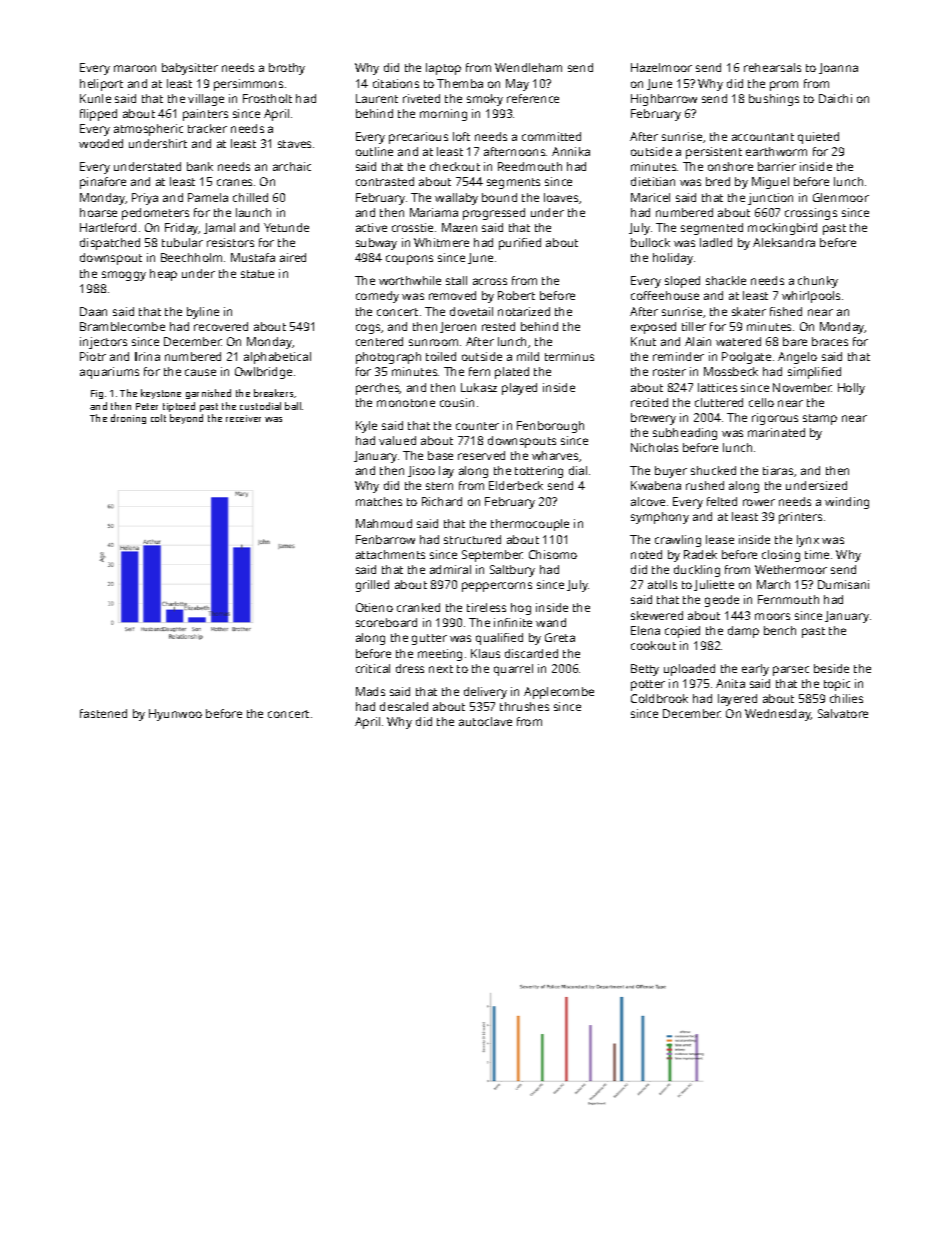  What do you see at coordinates (818, 282) in the document?
I see `chunky` at bounding box center [818, 282].
